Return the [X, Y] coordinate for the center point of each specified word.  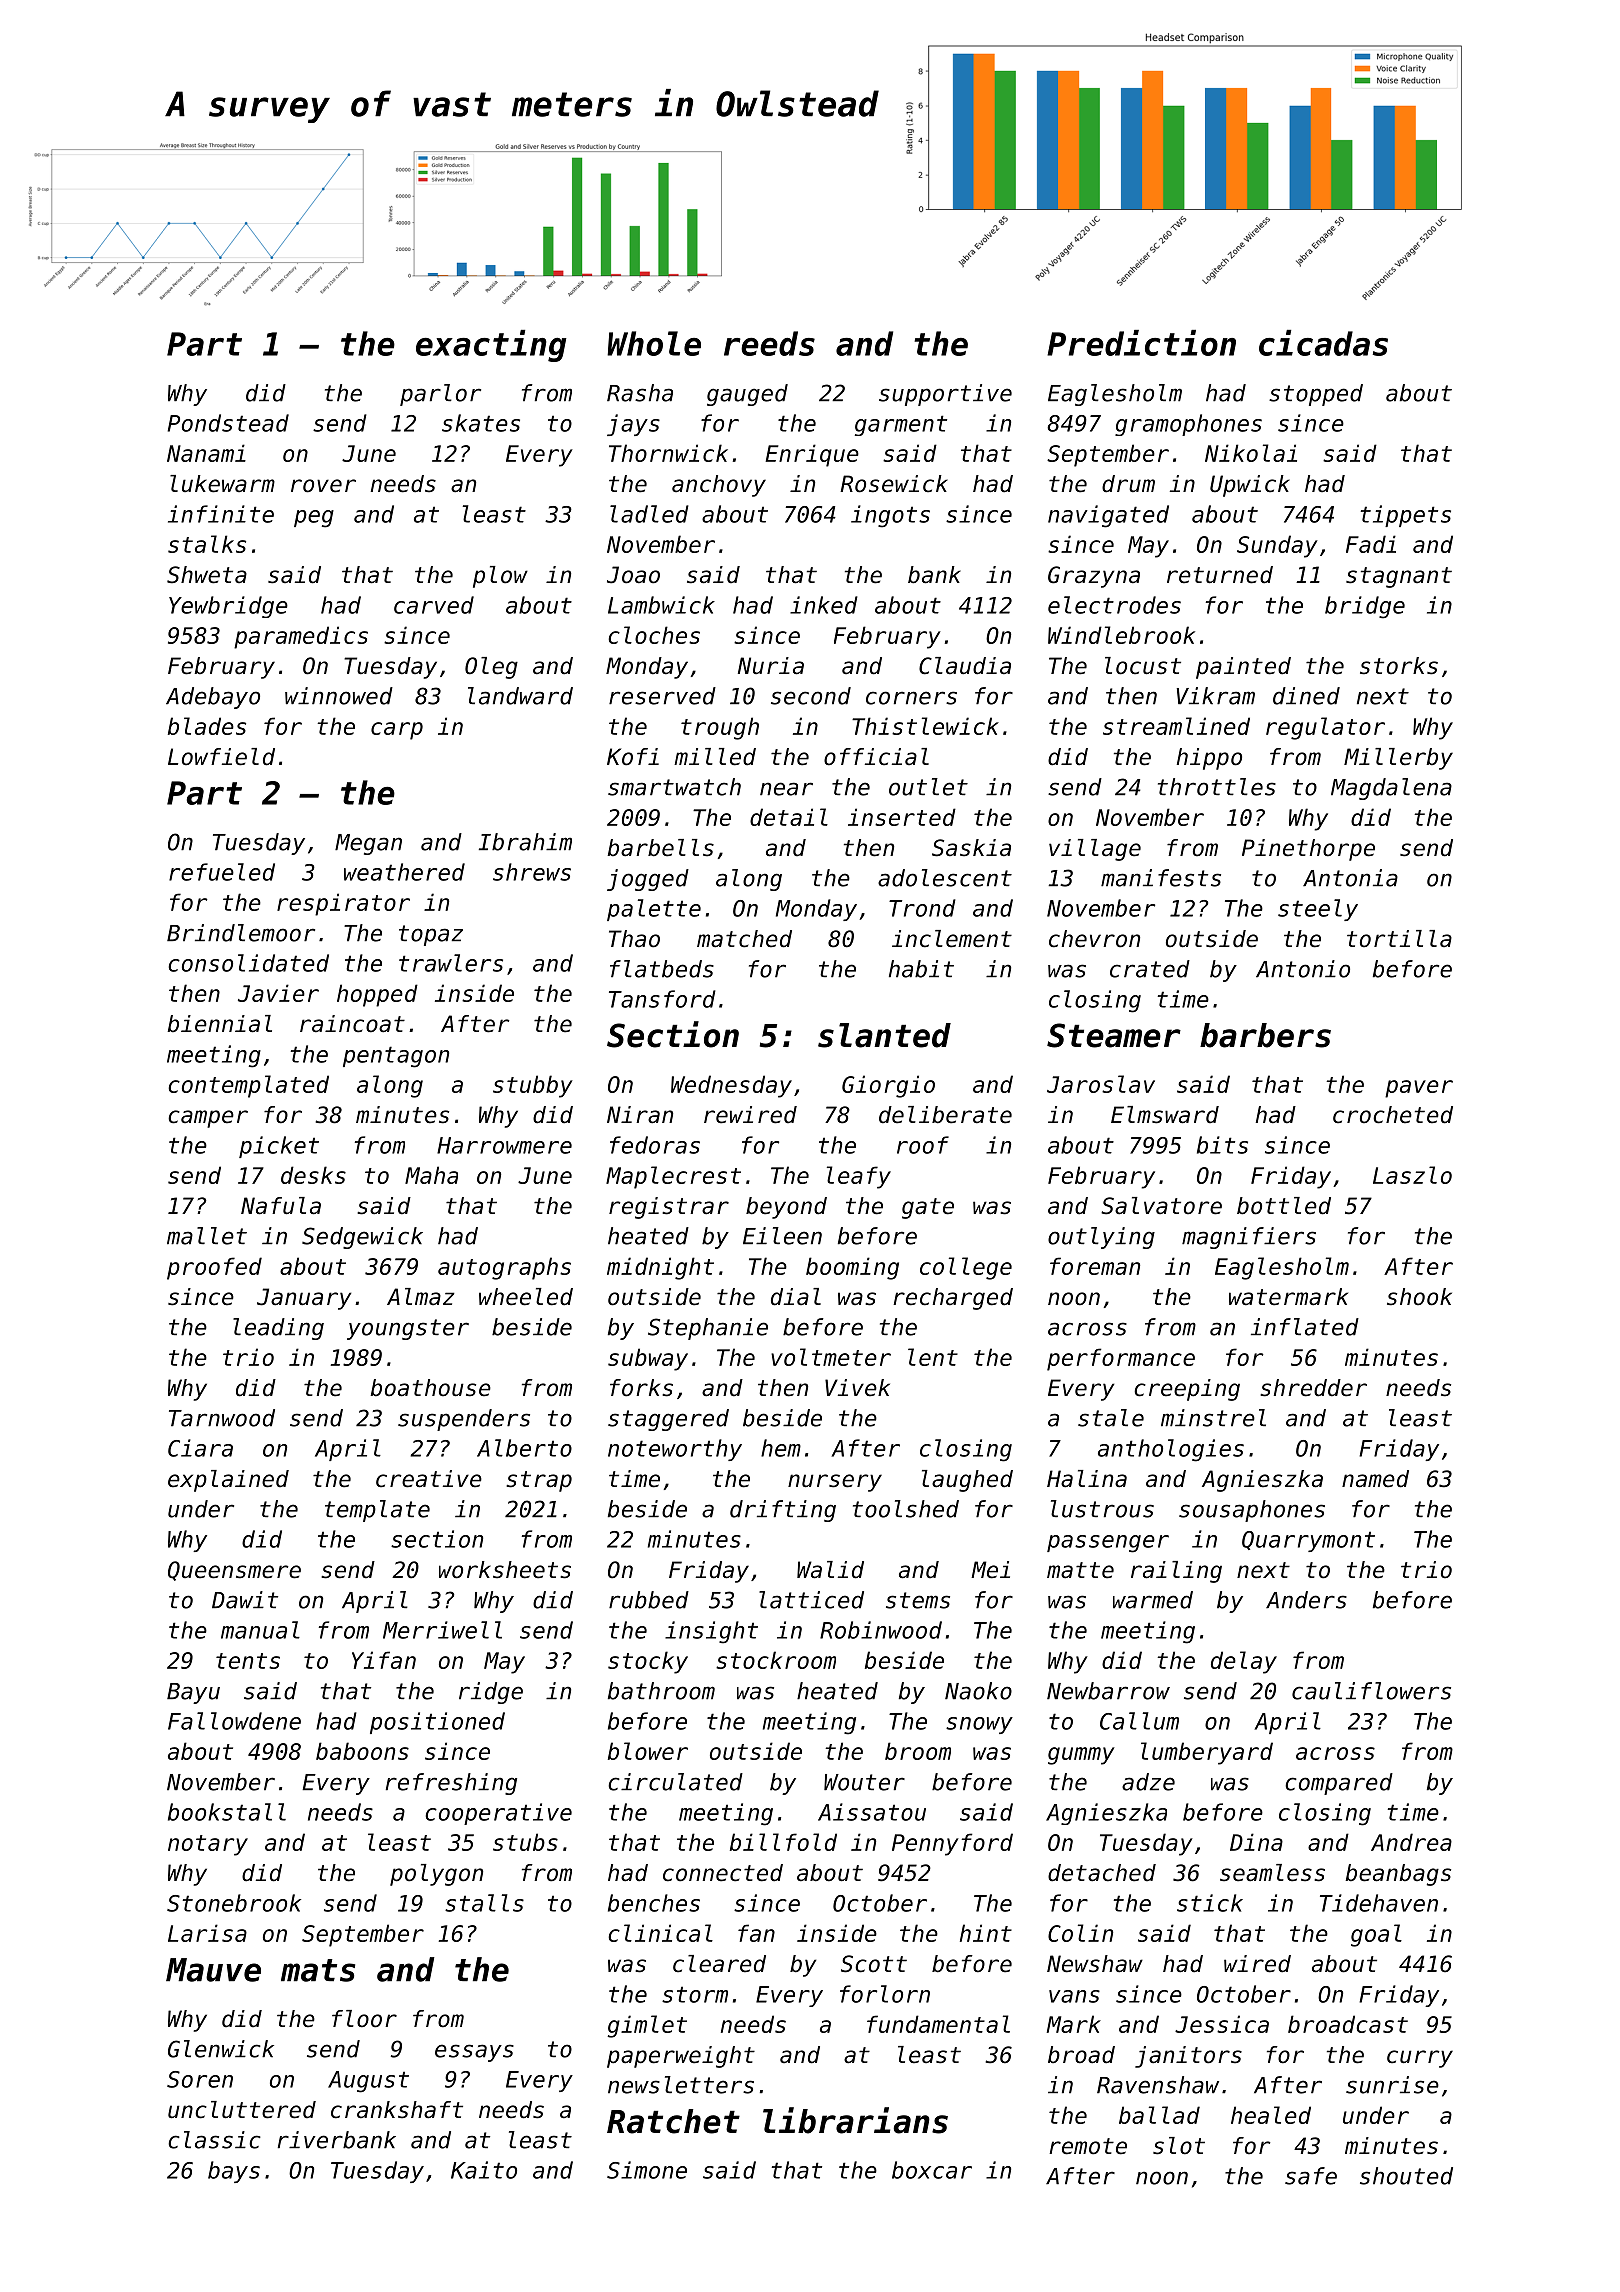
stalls [484, 1903]
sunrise [1392, 2085]
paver [1419, 1089]
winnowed [339, 696]
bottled [1284, 1206]
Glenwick [221, 2049]
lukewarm [222, 484]
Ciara [200, 1448]
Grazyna [1094, 577]
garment [901, 425]
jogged [648, 880]
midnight [660, 1268]
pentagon [396, 1057]
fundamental [938, 2024]
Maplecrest [673, 1177]
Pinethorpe [1308, 850]
